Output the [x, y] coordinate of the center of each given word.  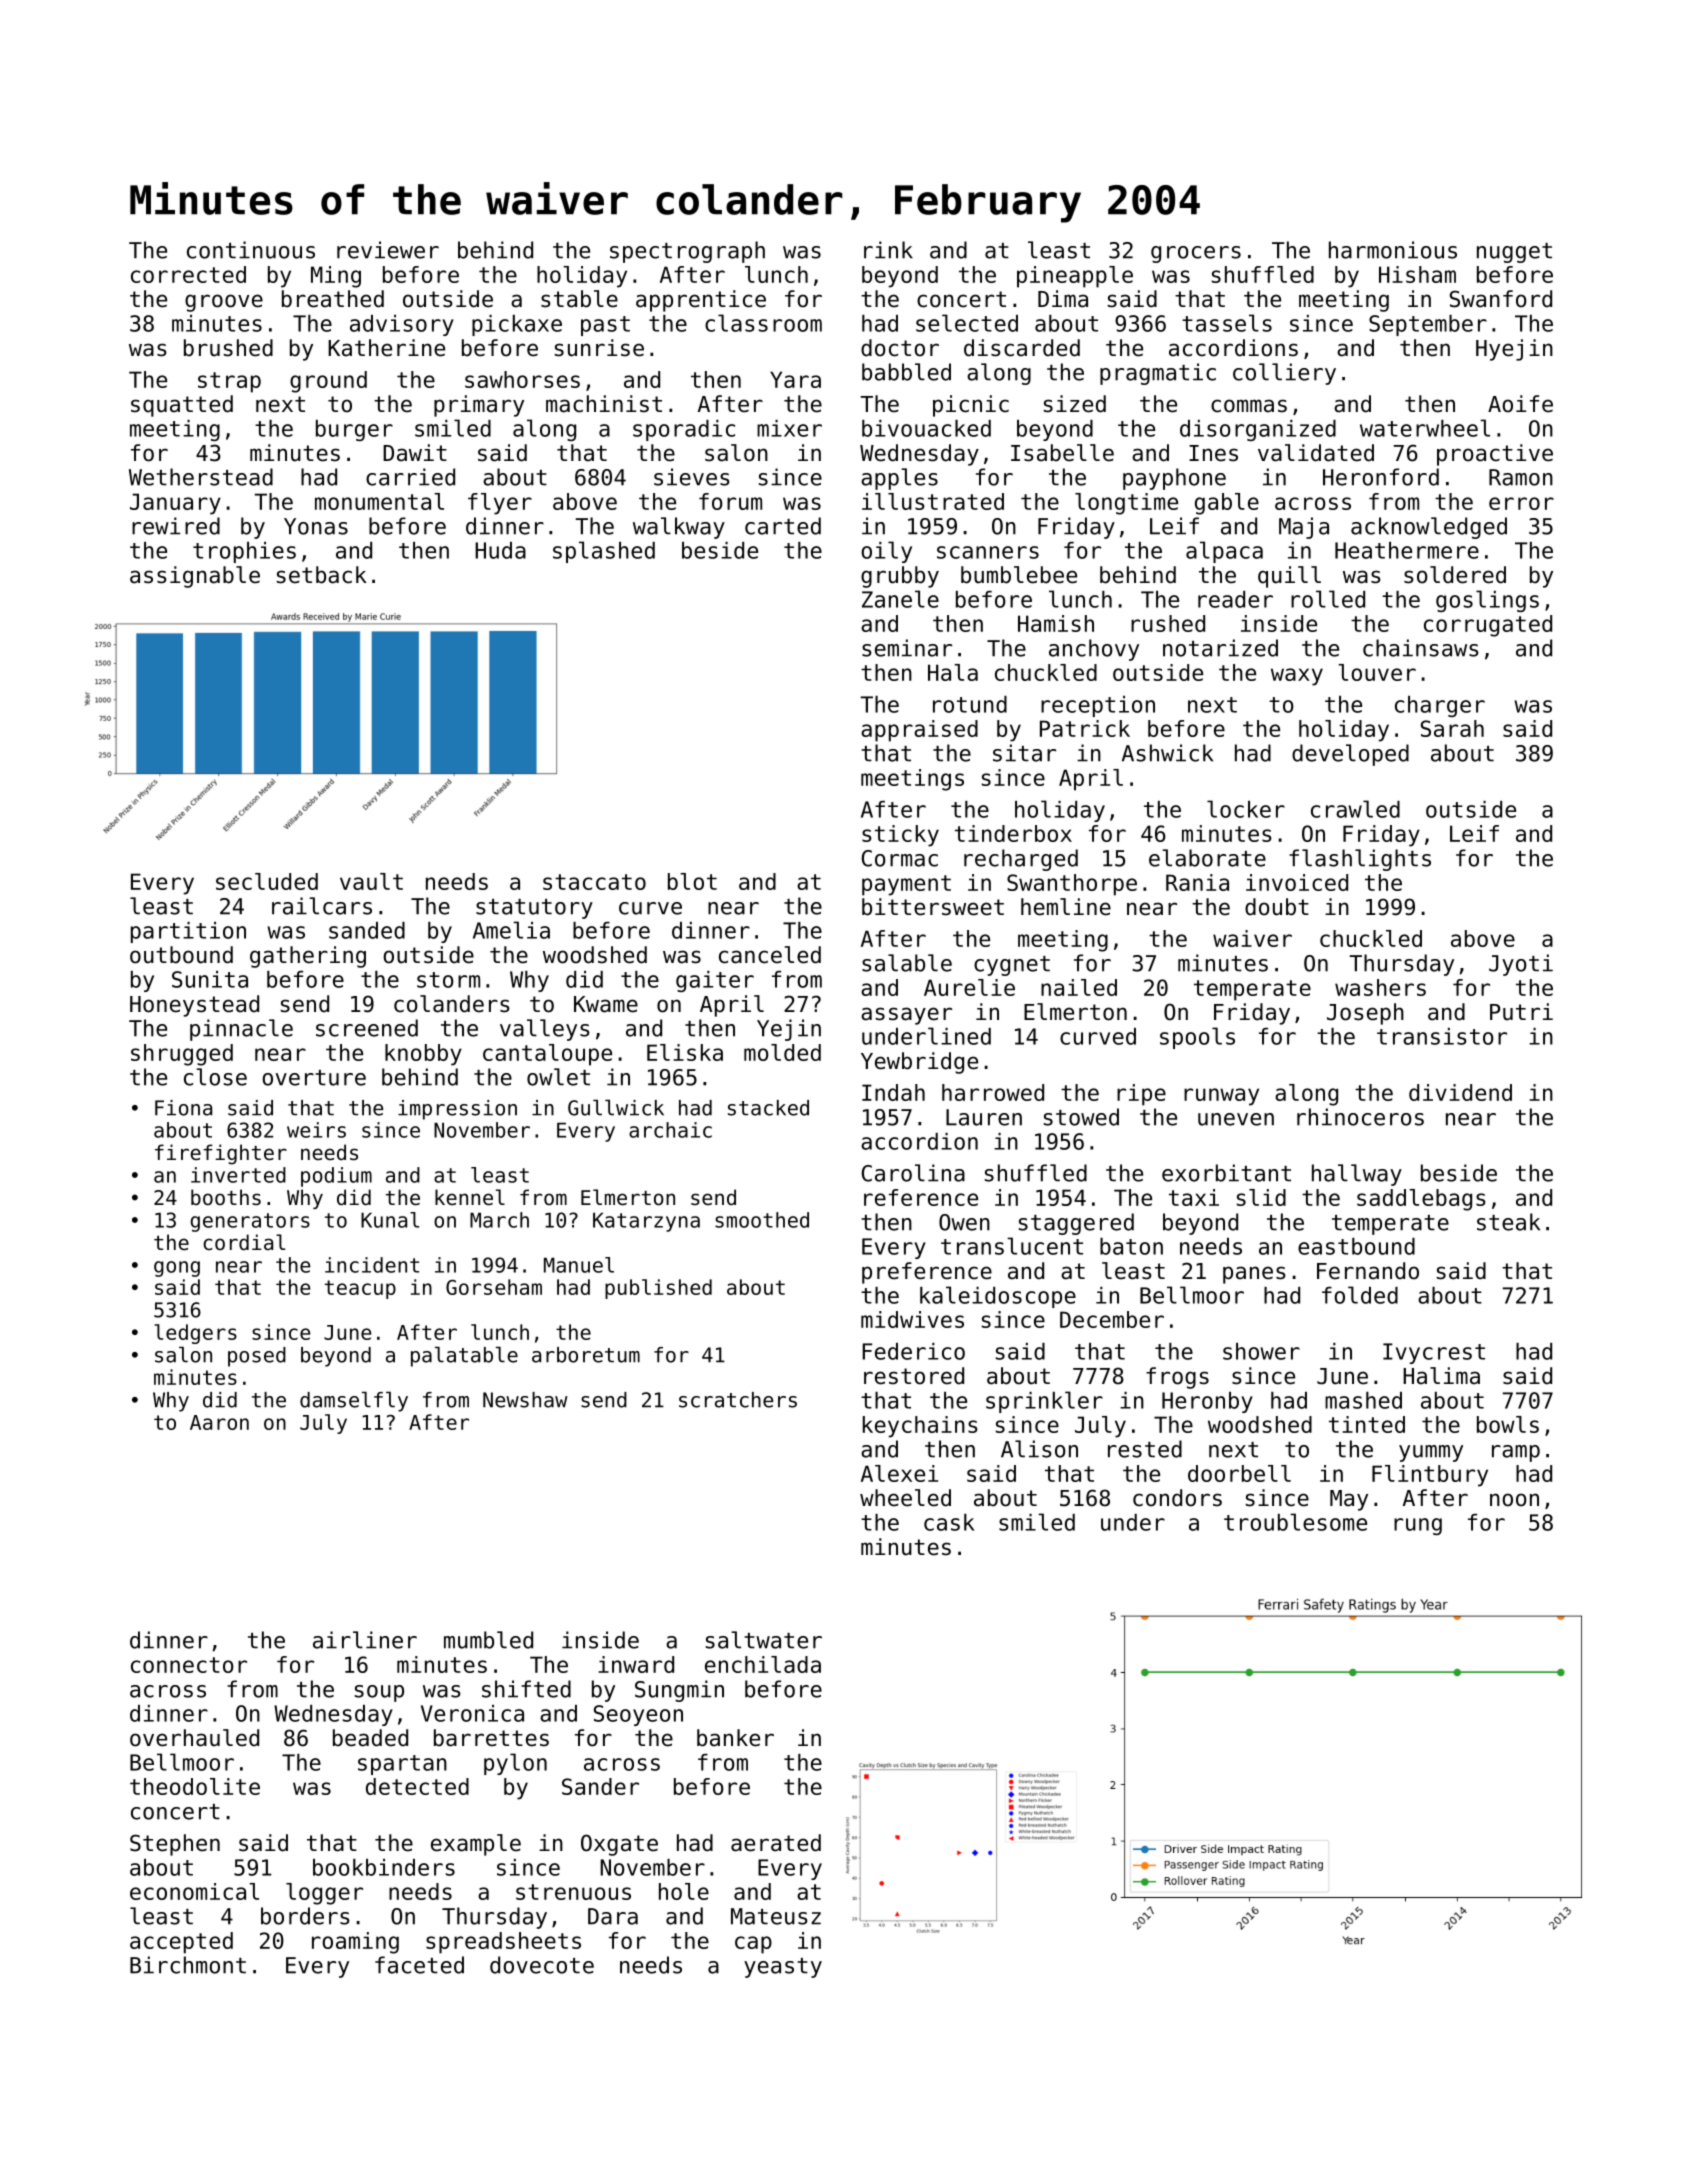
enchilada [763, 1664]
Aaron [219, 1422]
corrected [188, 274]
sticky [900, 836]
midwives [912, 1319]
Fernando [1368, 1271]
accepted [181, 1943]
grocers [1196, 254]
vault [371, 881]
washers [1380, 987]
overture [314, 1078]
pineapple [1075, 277]
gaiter [715, 981]
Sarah [1452, 728]
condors [1177, 1498]
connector [189, 1665]
